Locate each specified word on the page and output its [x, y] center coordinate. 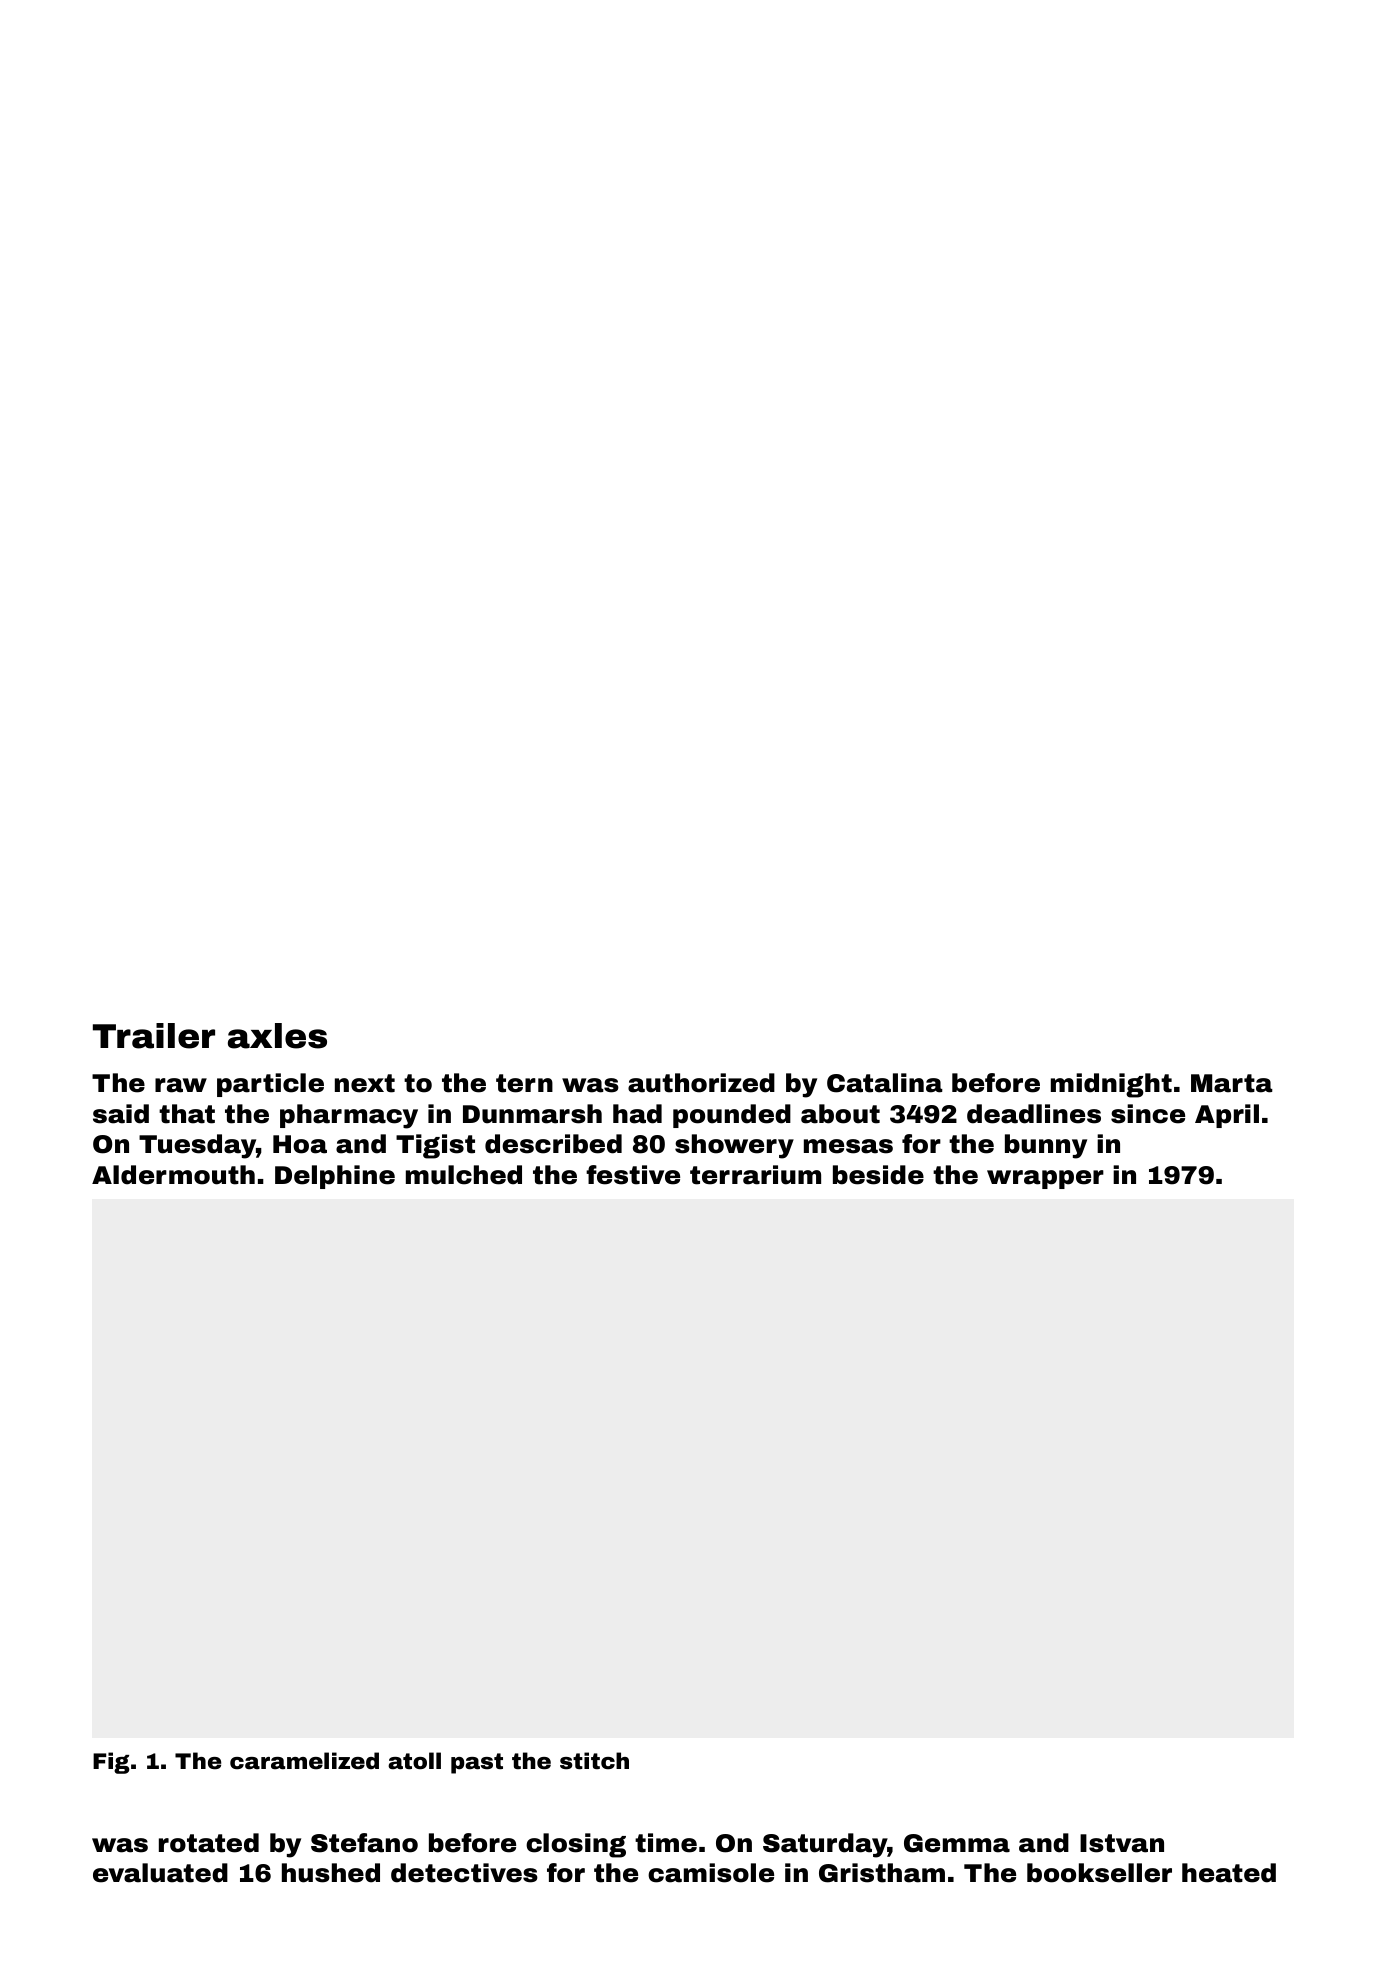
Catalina [885, 1083]
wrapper [1045, 1179]
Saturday [825, 1845]
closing [576, 1845]
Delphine [335, 1177]
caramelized [304, 1761]
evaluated [160, 1873]
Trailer [154, 1036]
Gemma [957, 1843]
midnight [1111, 1085]
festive [633, 1175]
